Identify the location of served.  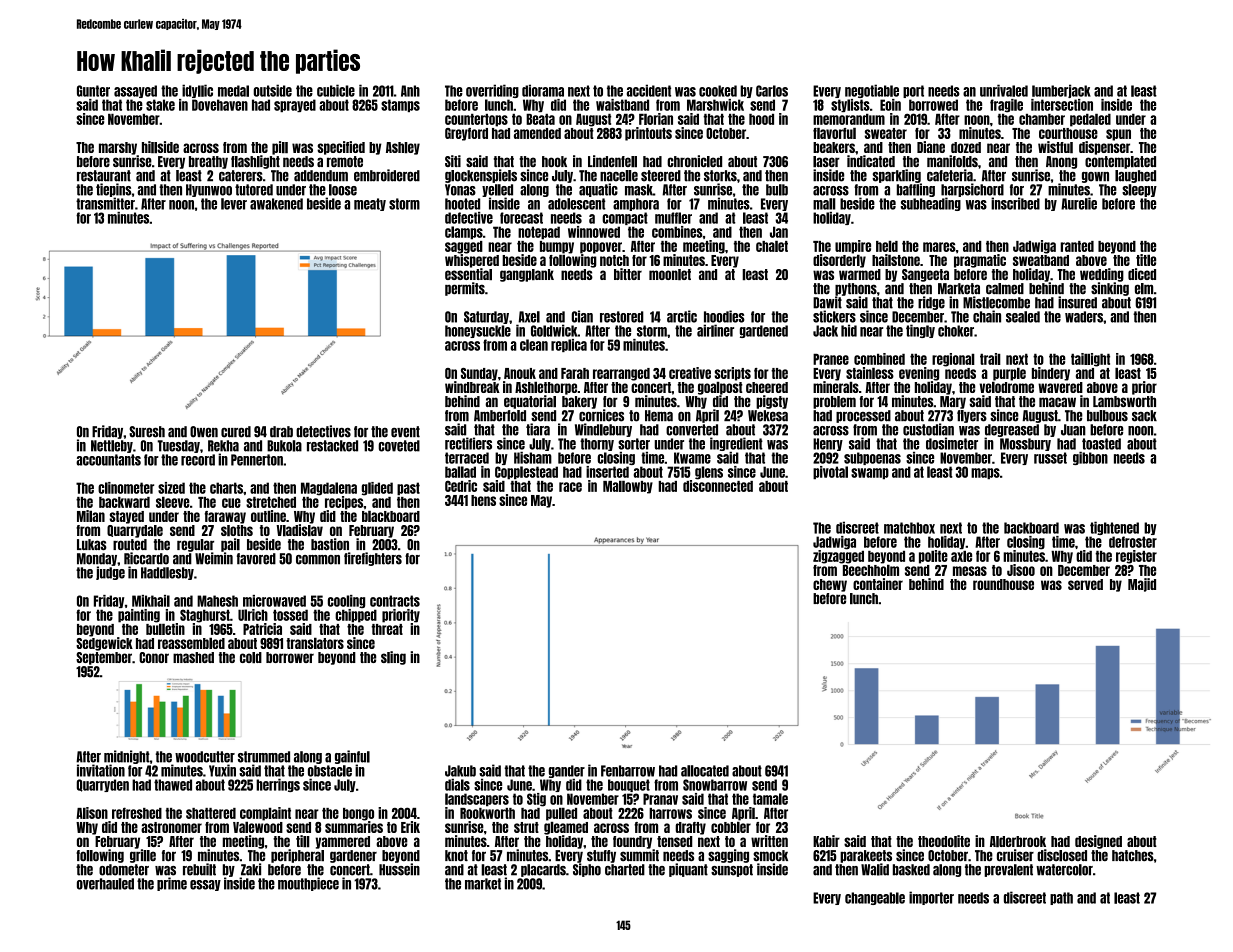
(1085, 584).
